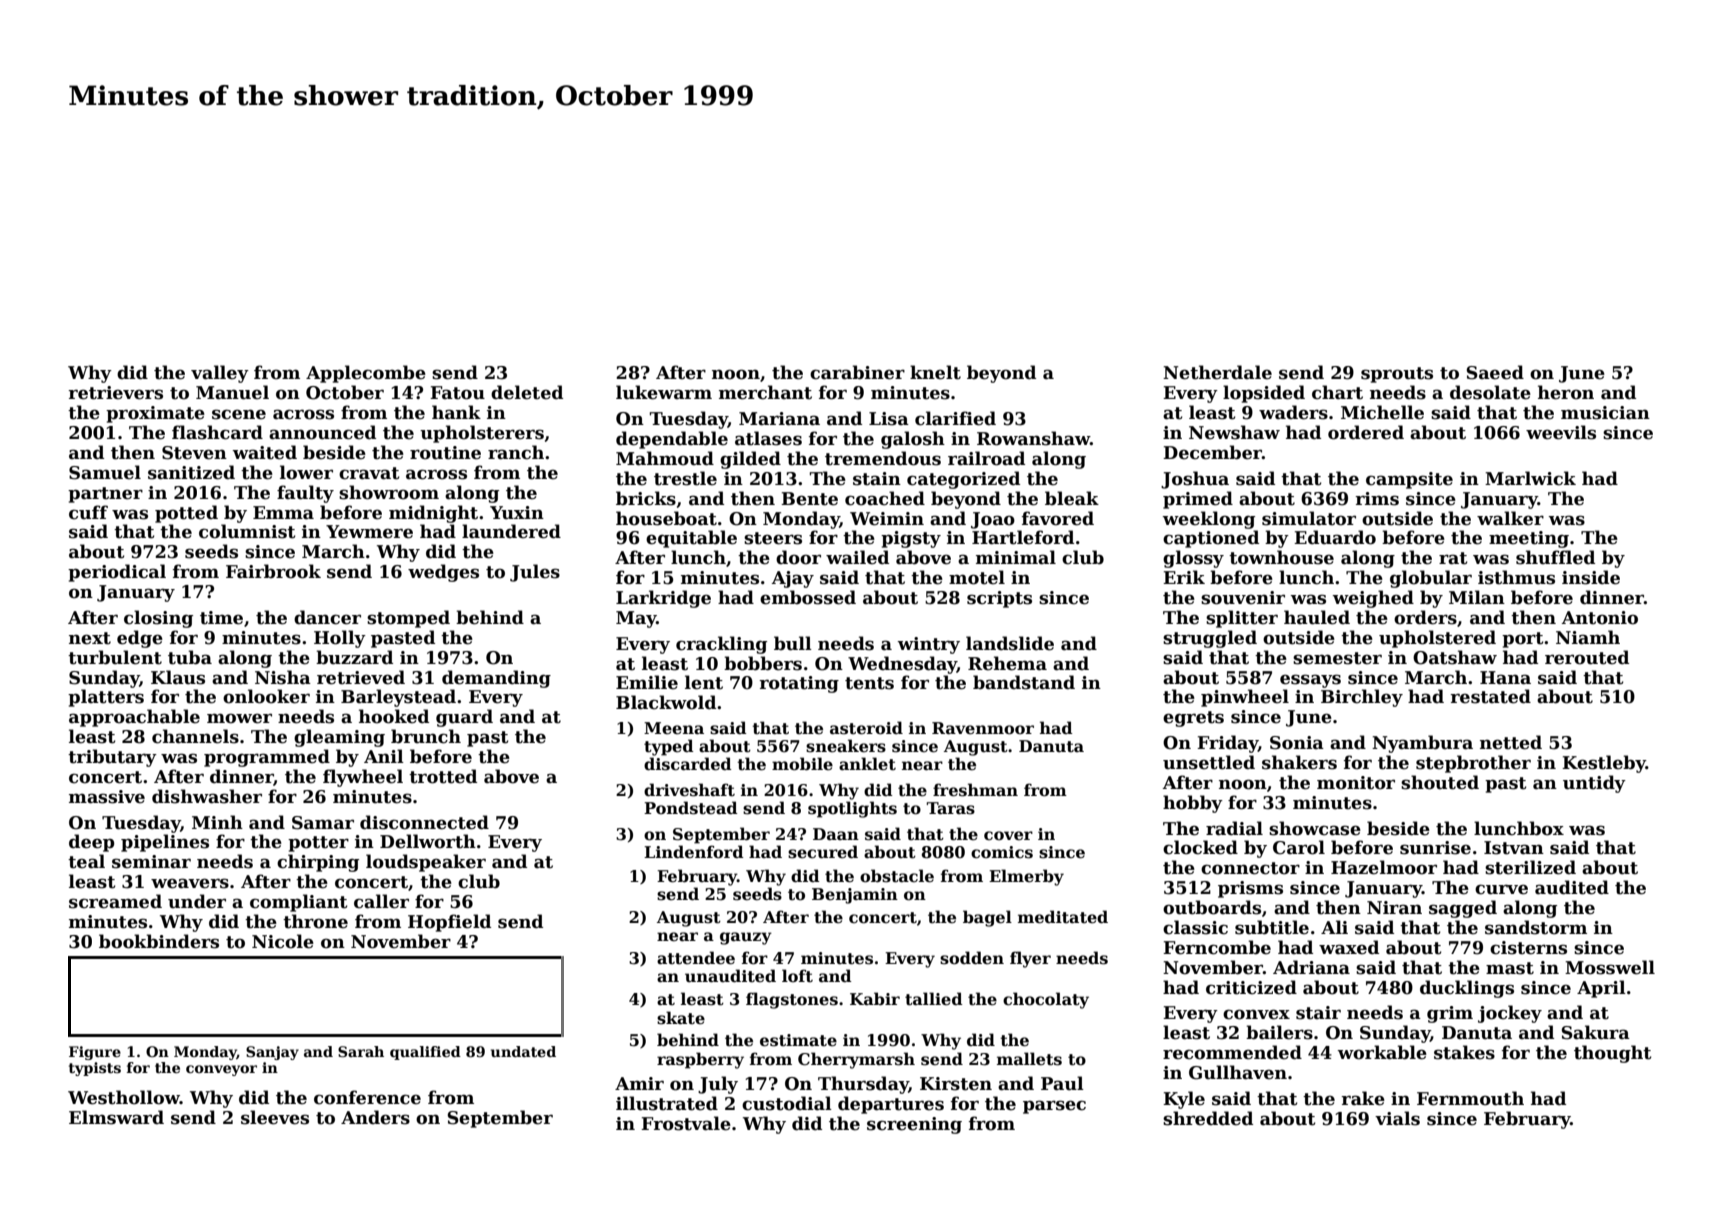  Describe the element at coordinates (1610, 967) in the screenshot. I see `Mosswell` at that location.
